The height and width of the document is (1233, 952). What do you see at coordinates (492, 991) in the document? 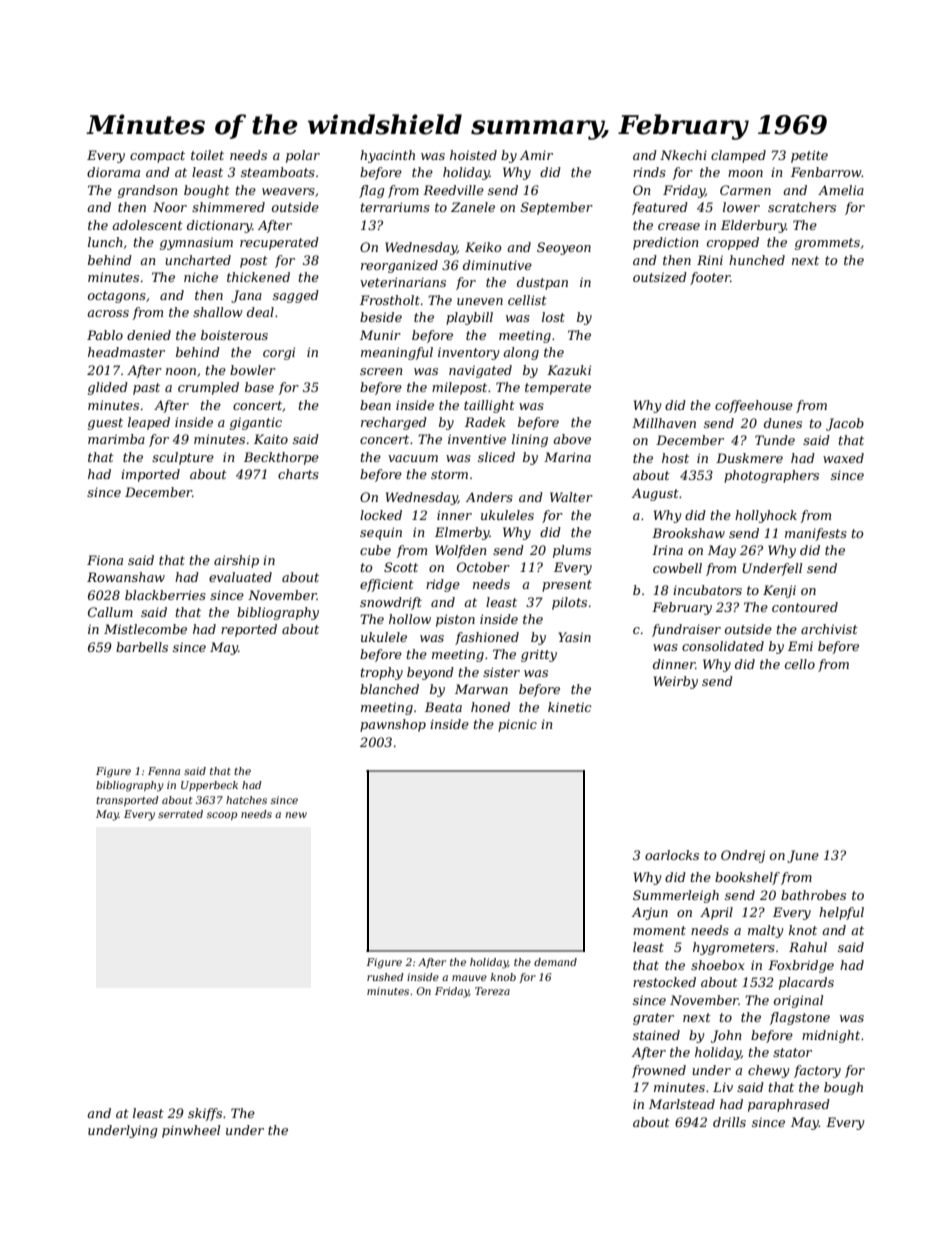
I see `Tereza` at bounding box center [492, 991].
